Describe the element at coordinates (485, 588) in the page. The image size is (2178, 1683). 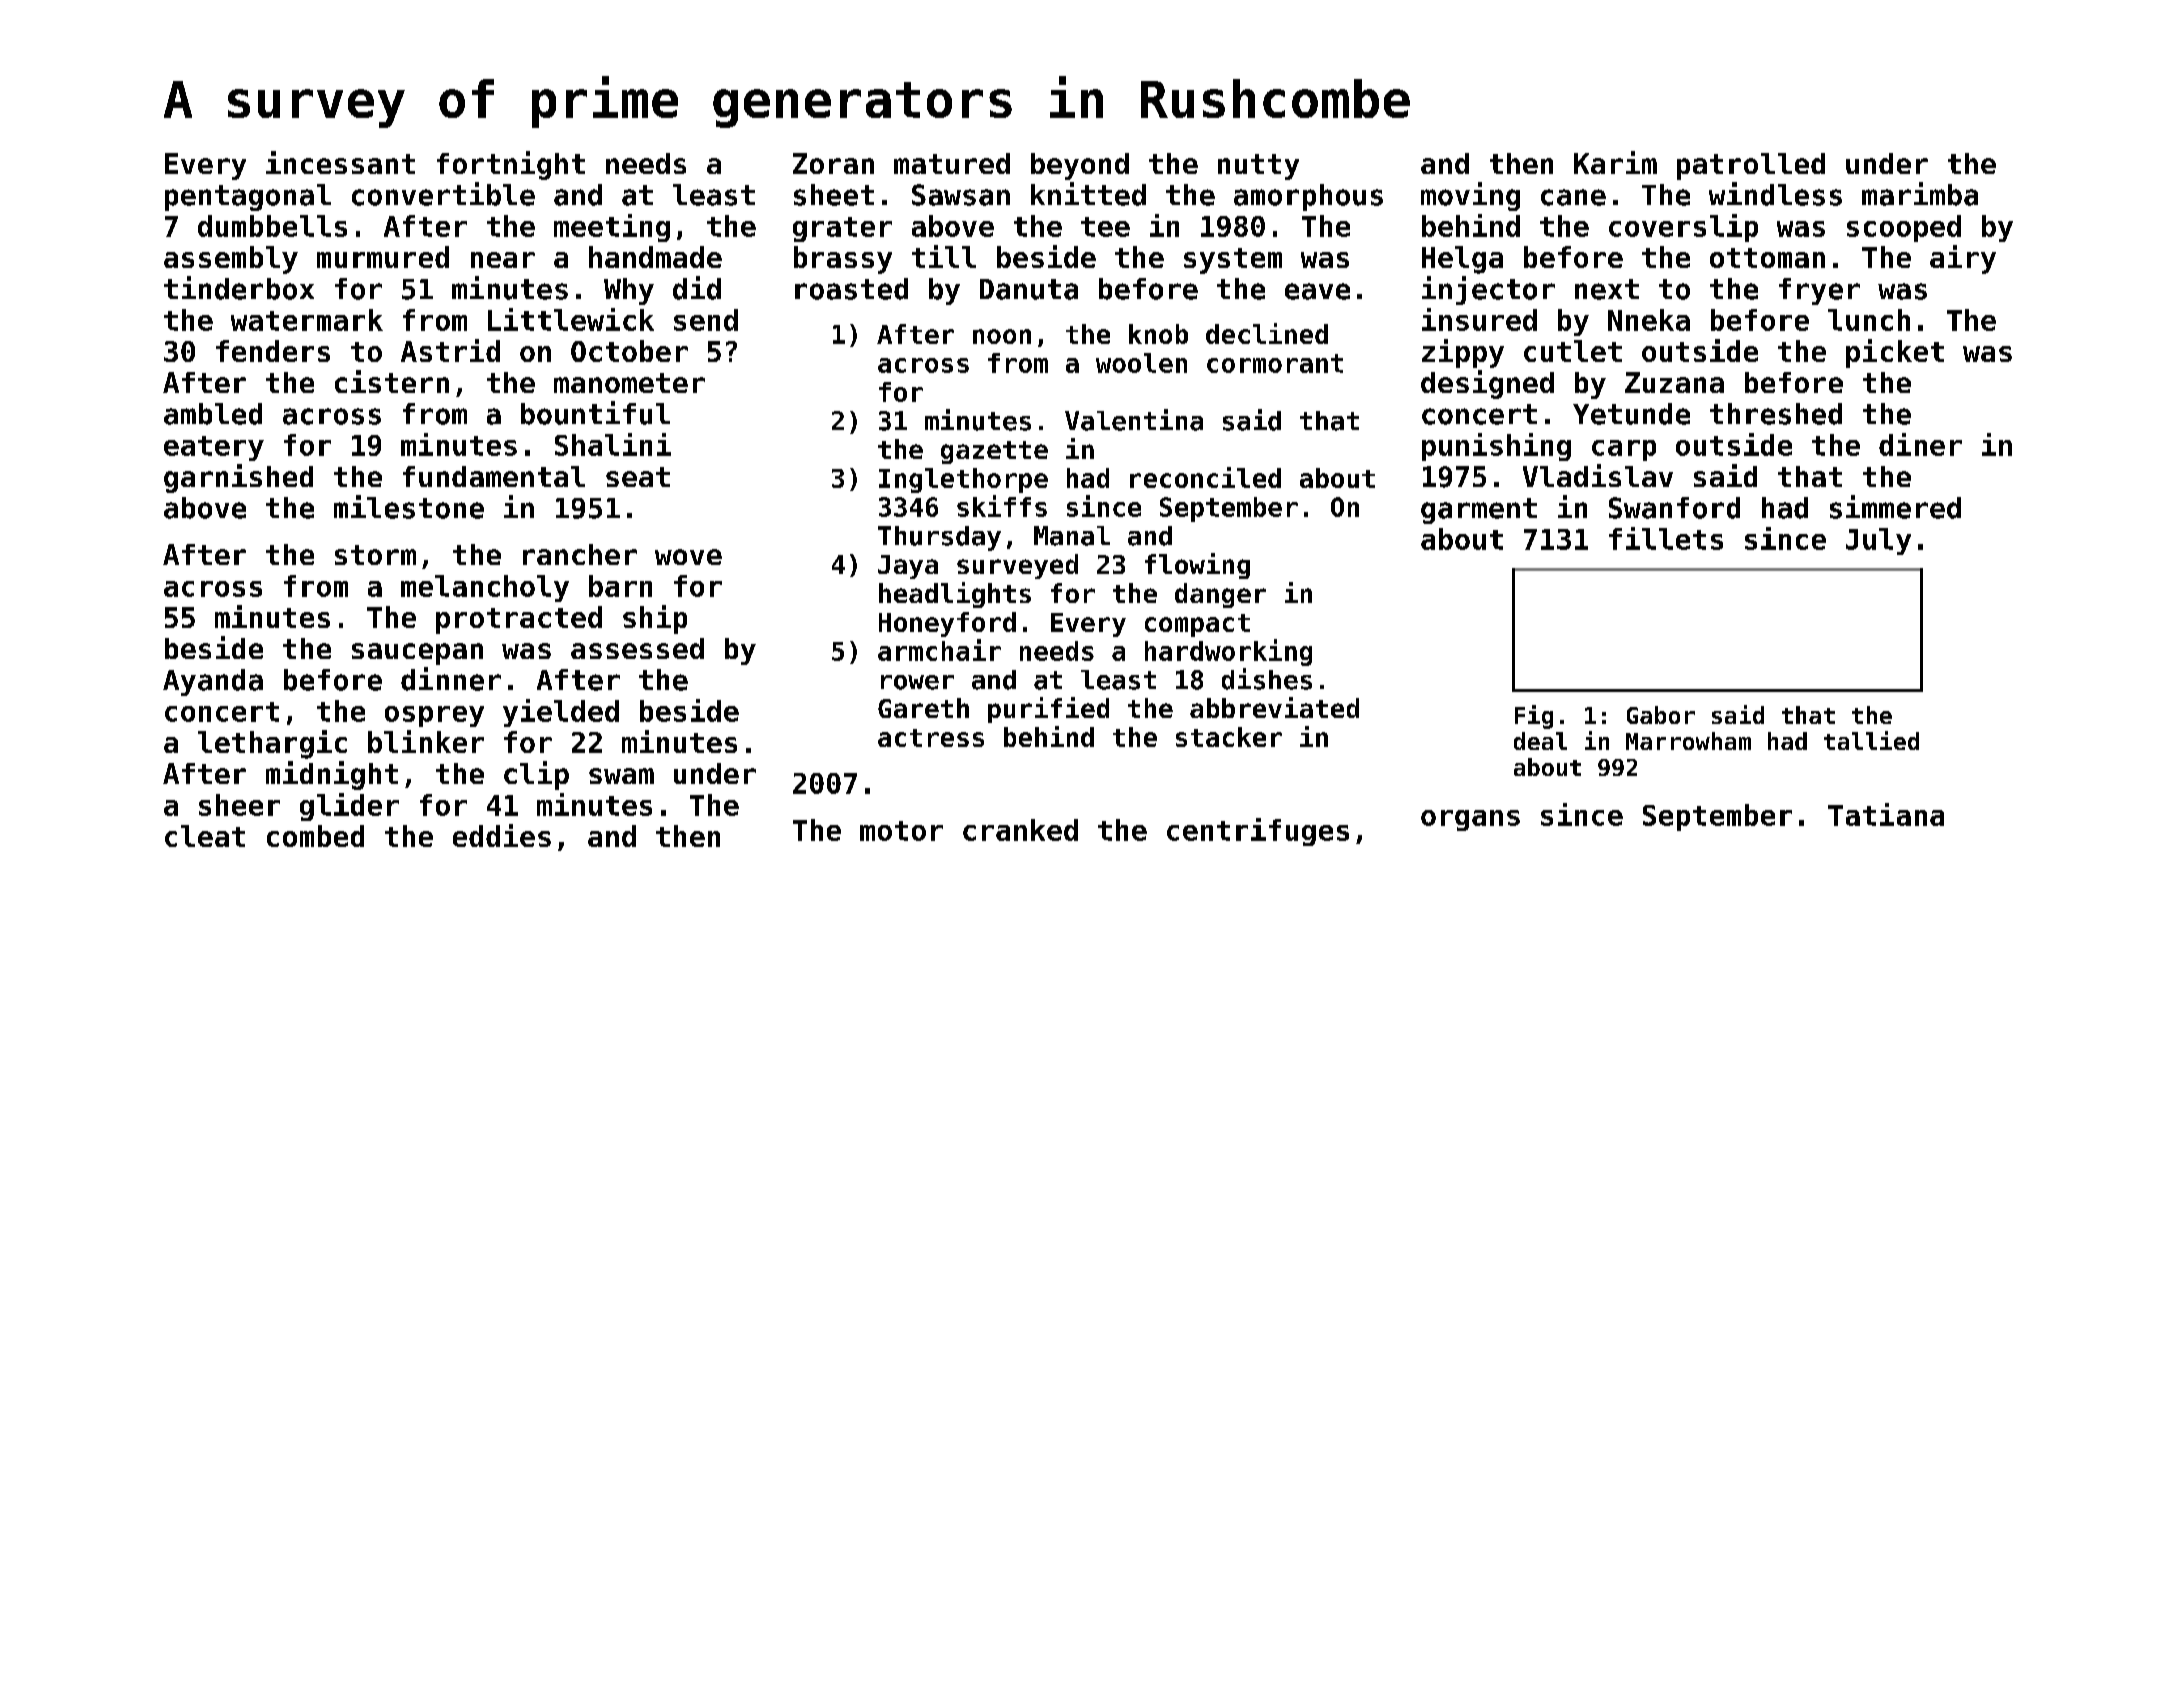
I see `melancholy` at that location.
